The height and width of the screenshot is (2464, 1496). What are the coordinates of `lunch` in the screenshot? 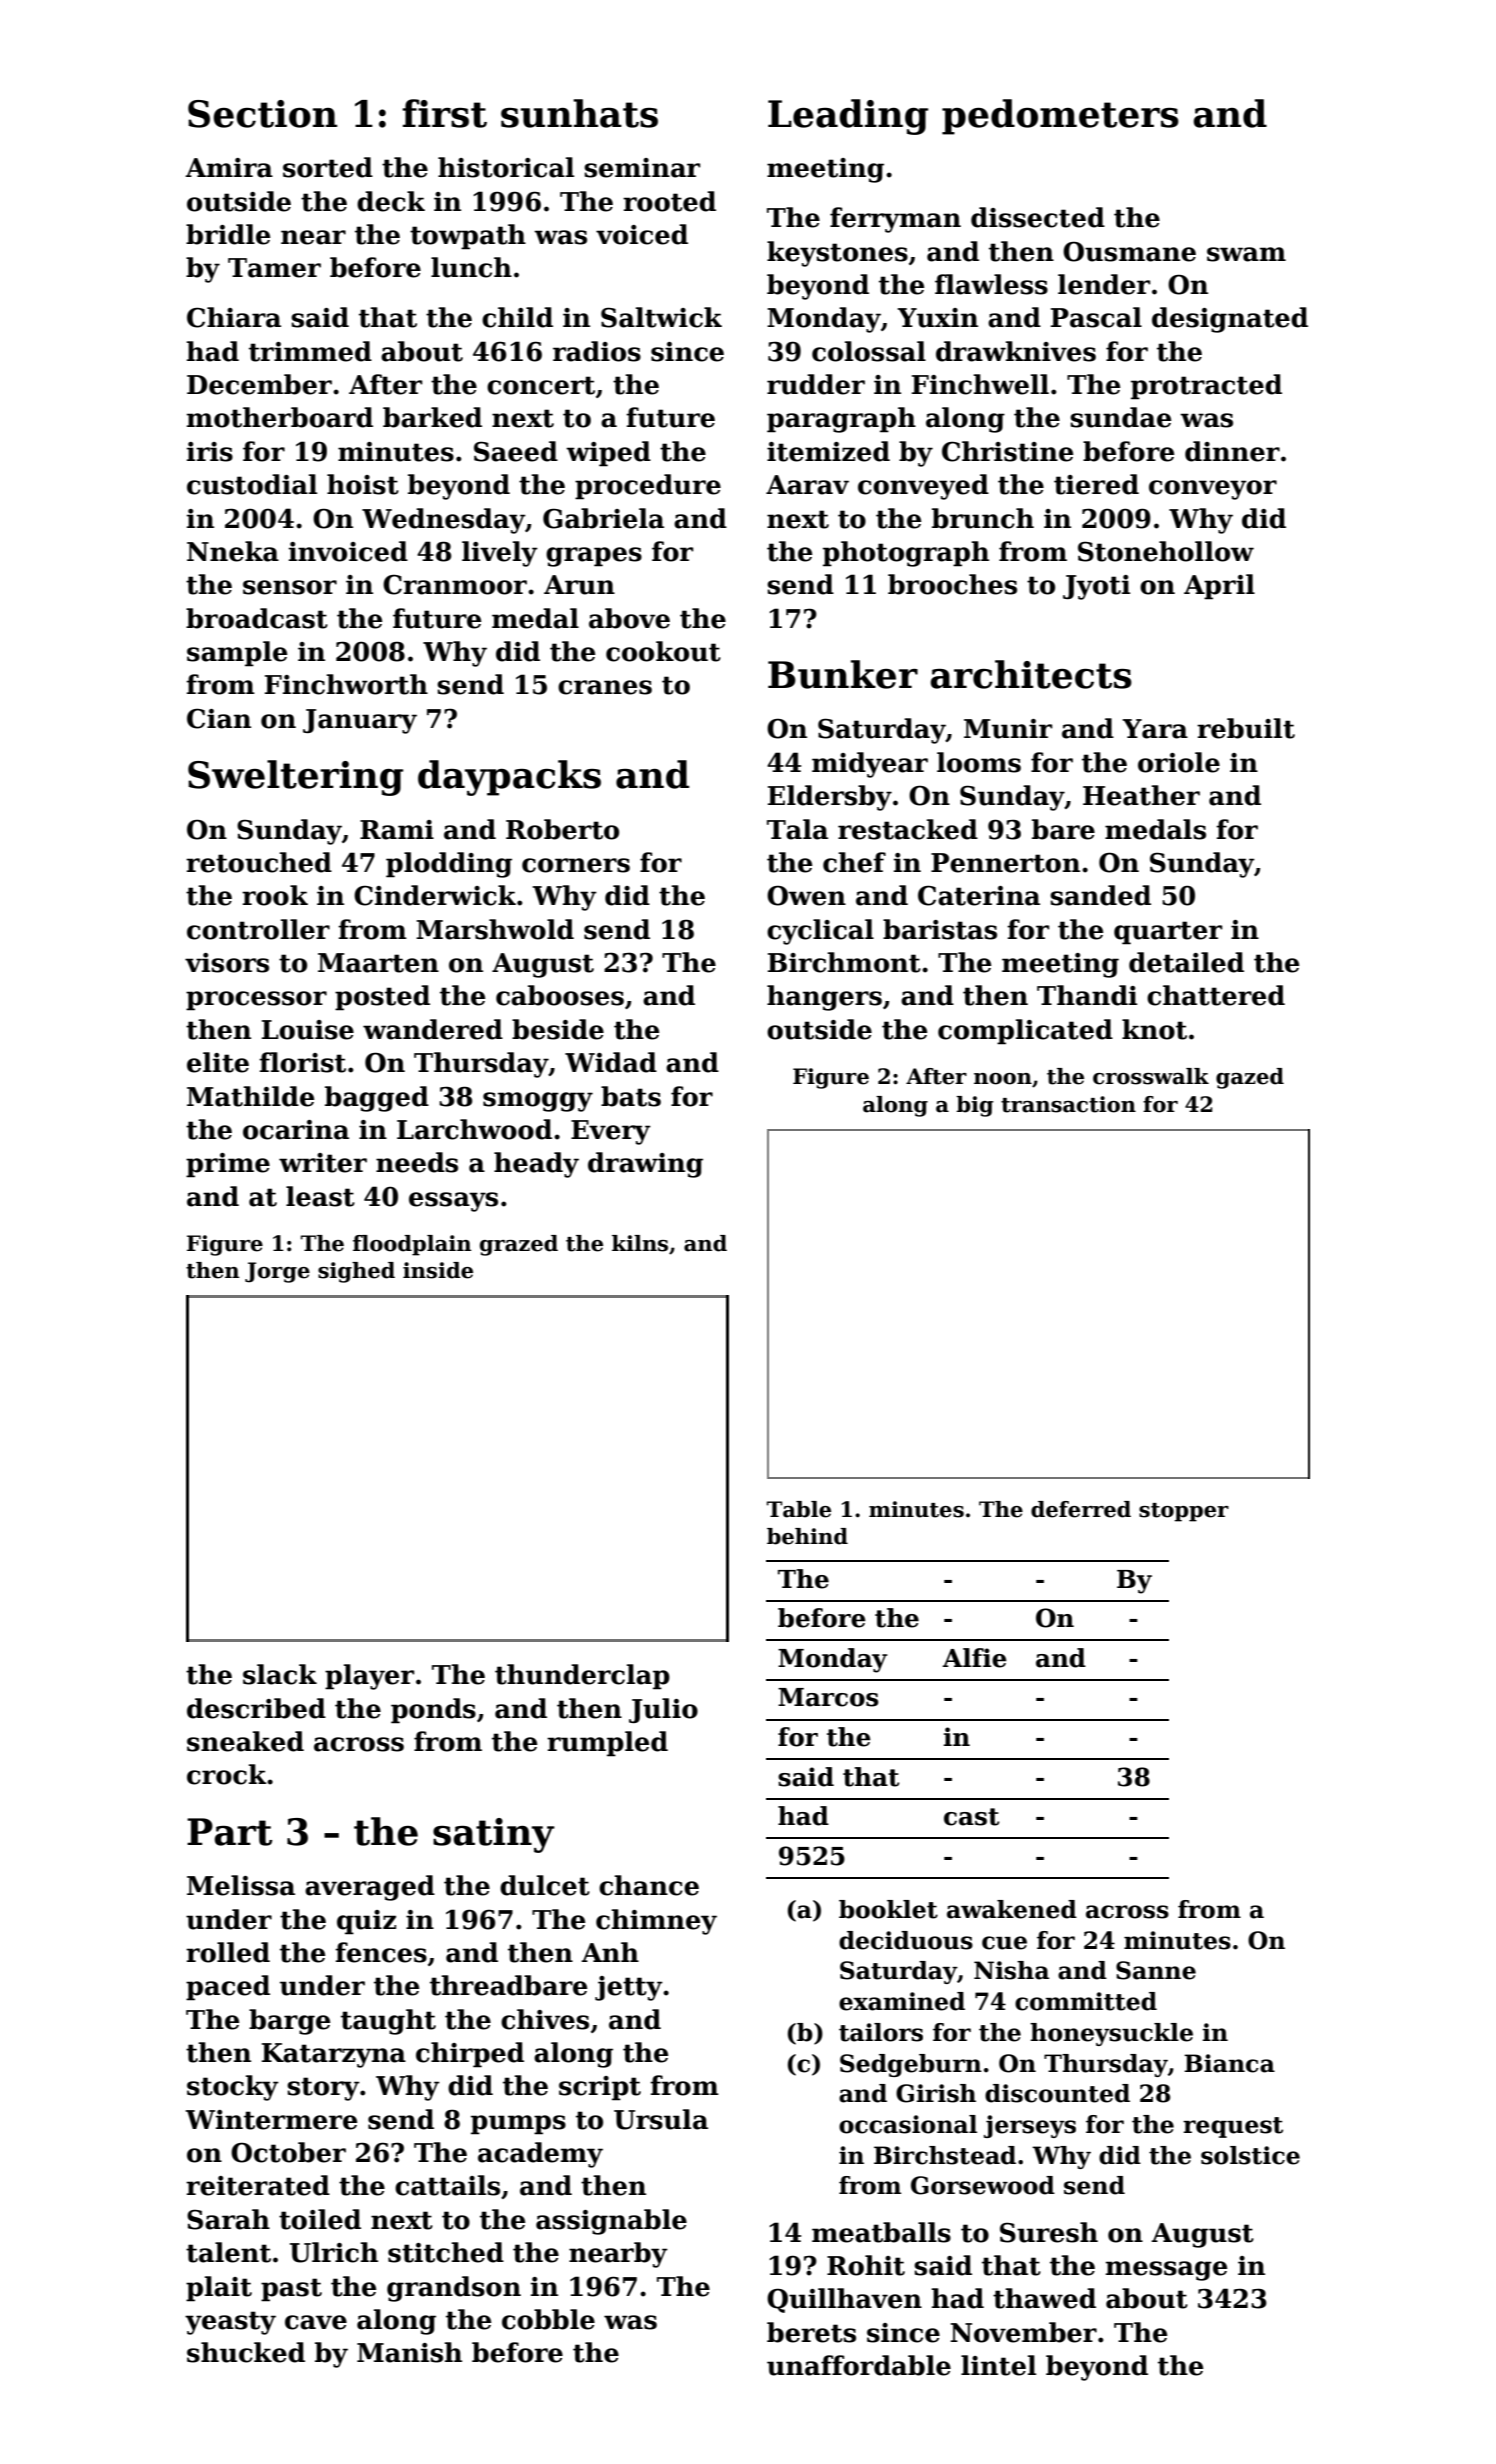 It's located at (471, 267).
